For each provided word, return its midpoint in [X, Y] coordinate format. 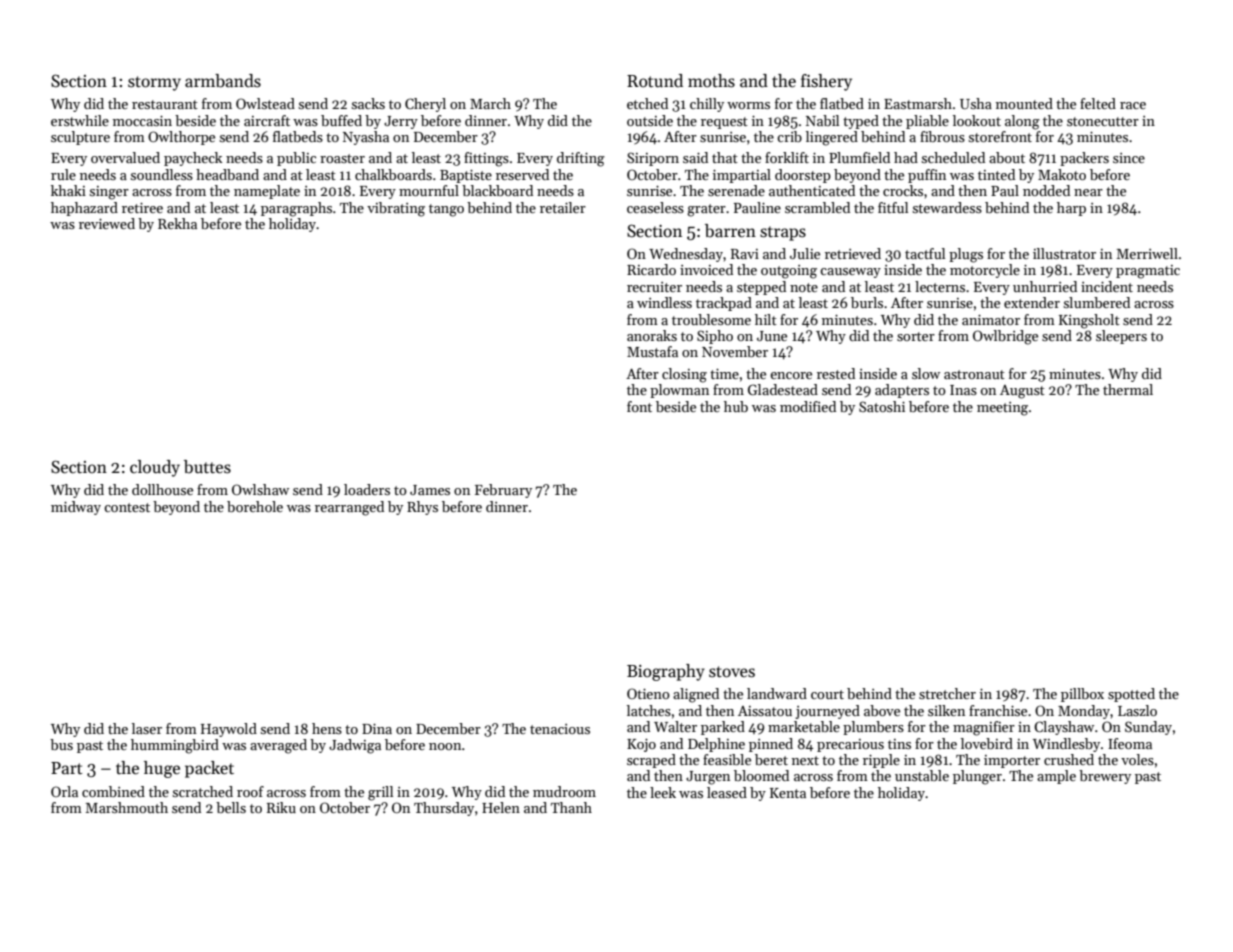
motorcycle [985, 271]
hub [736, 406]
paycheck [193, 159]
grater [706, 210]
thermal [1128, 389]
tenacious [560, 729]
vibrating [396, 209]
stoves [732, 672]
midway [76, 508]
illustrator [1064, 253]
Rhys [422, 508]
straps [783, 233]
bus [61, 744]
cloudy [155, 468]
